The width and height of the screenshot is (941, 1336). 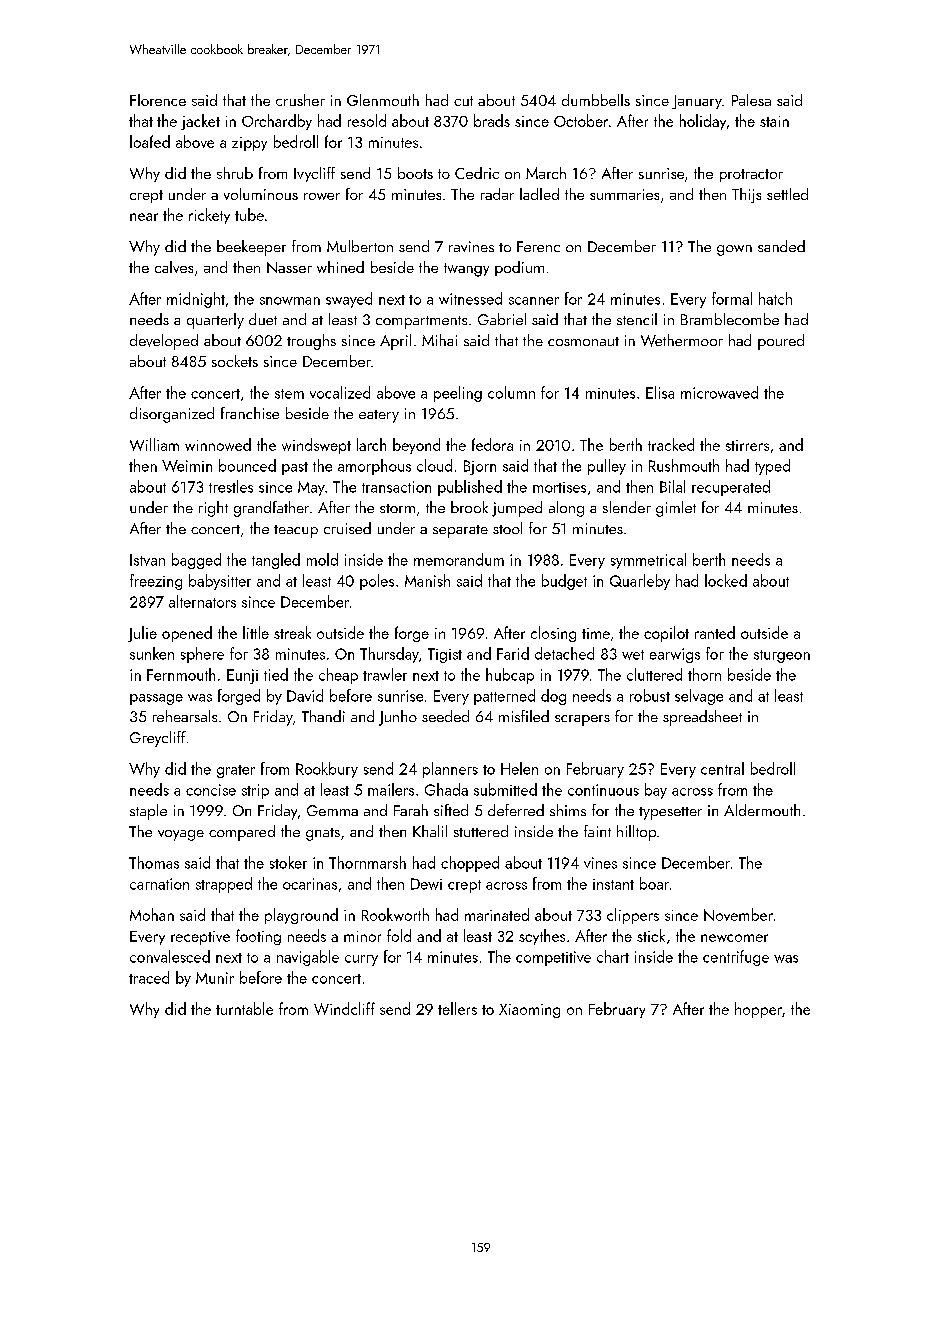 I want to click on shrub, so click(x=235, y=173).
